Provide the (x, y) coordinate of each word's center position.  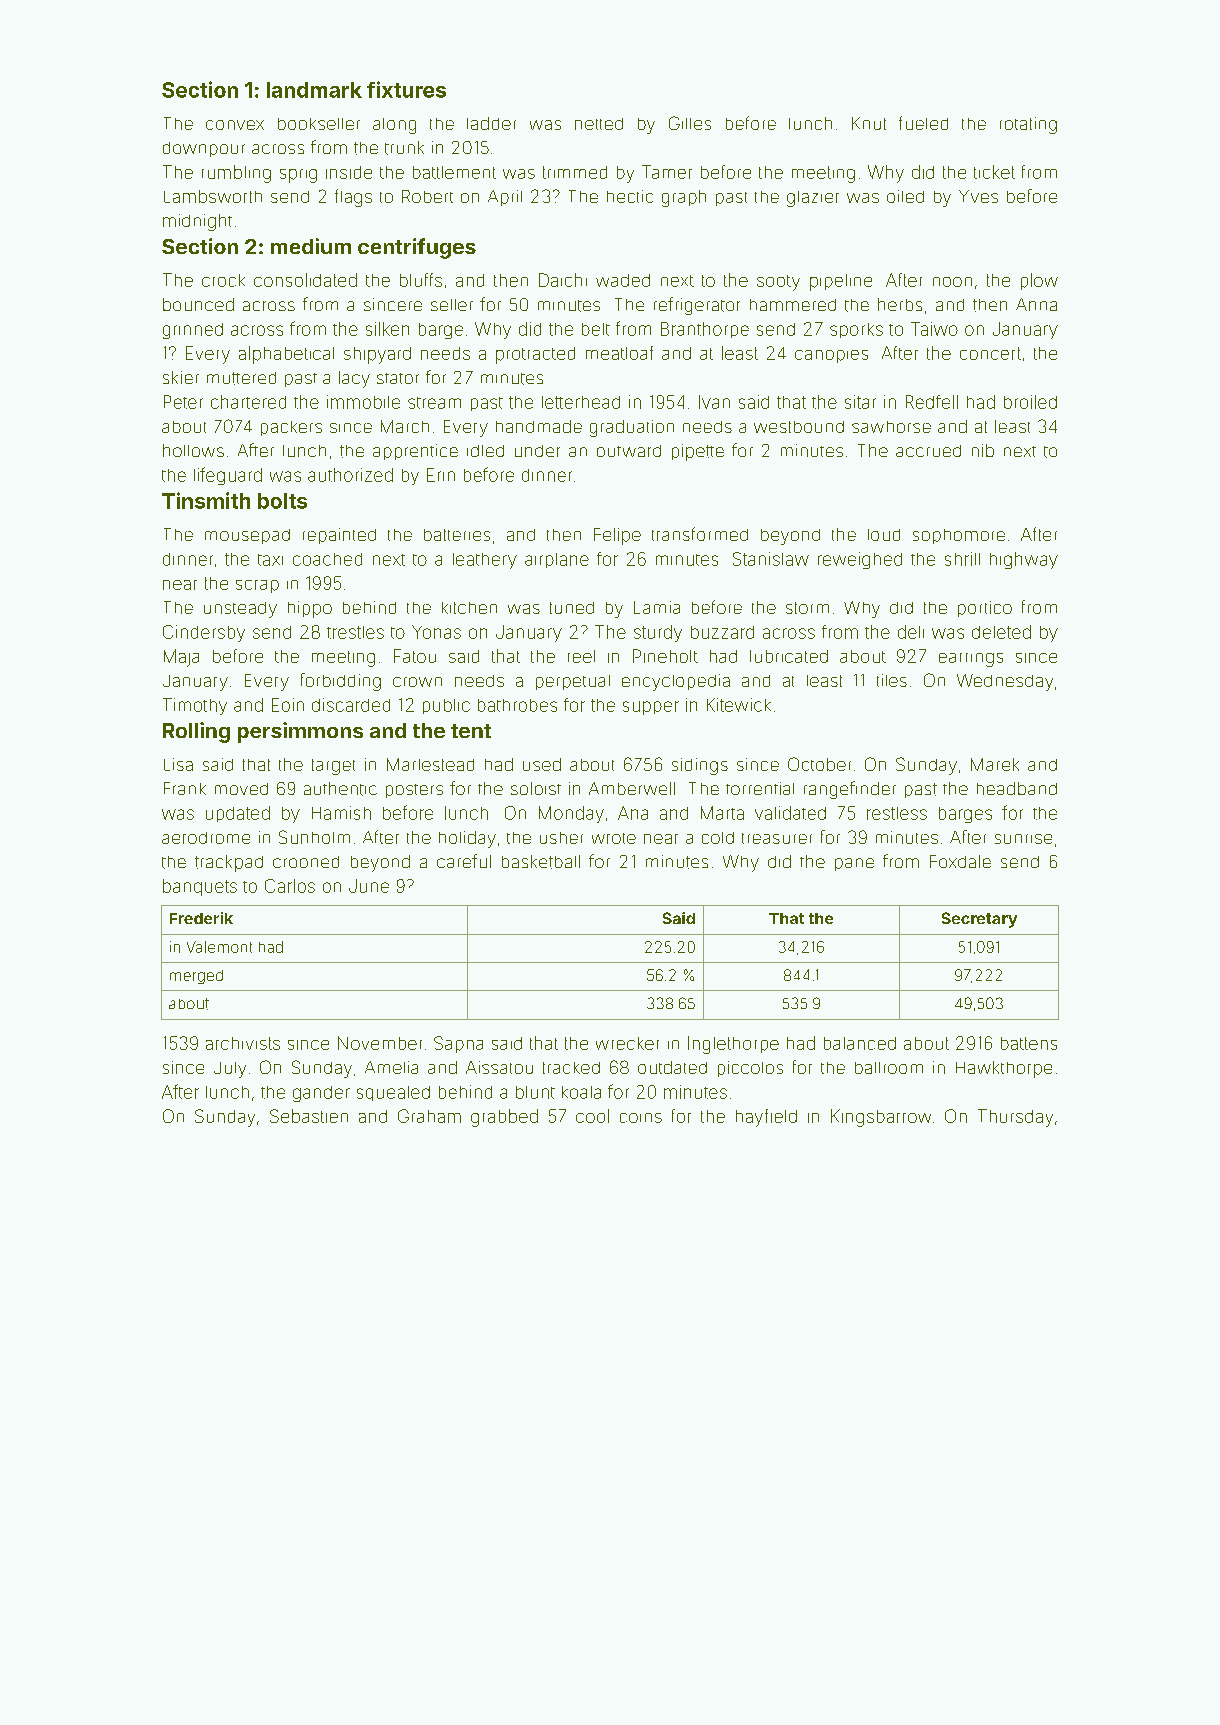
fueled (923, 123)
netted (599, 124)
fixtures (406, 89)
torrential (760, 788)
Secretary (979, 920)
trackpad (229, 863)
